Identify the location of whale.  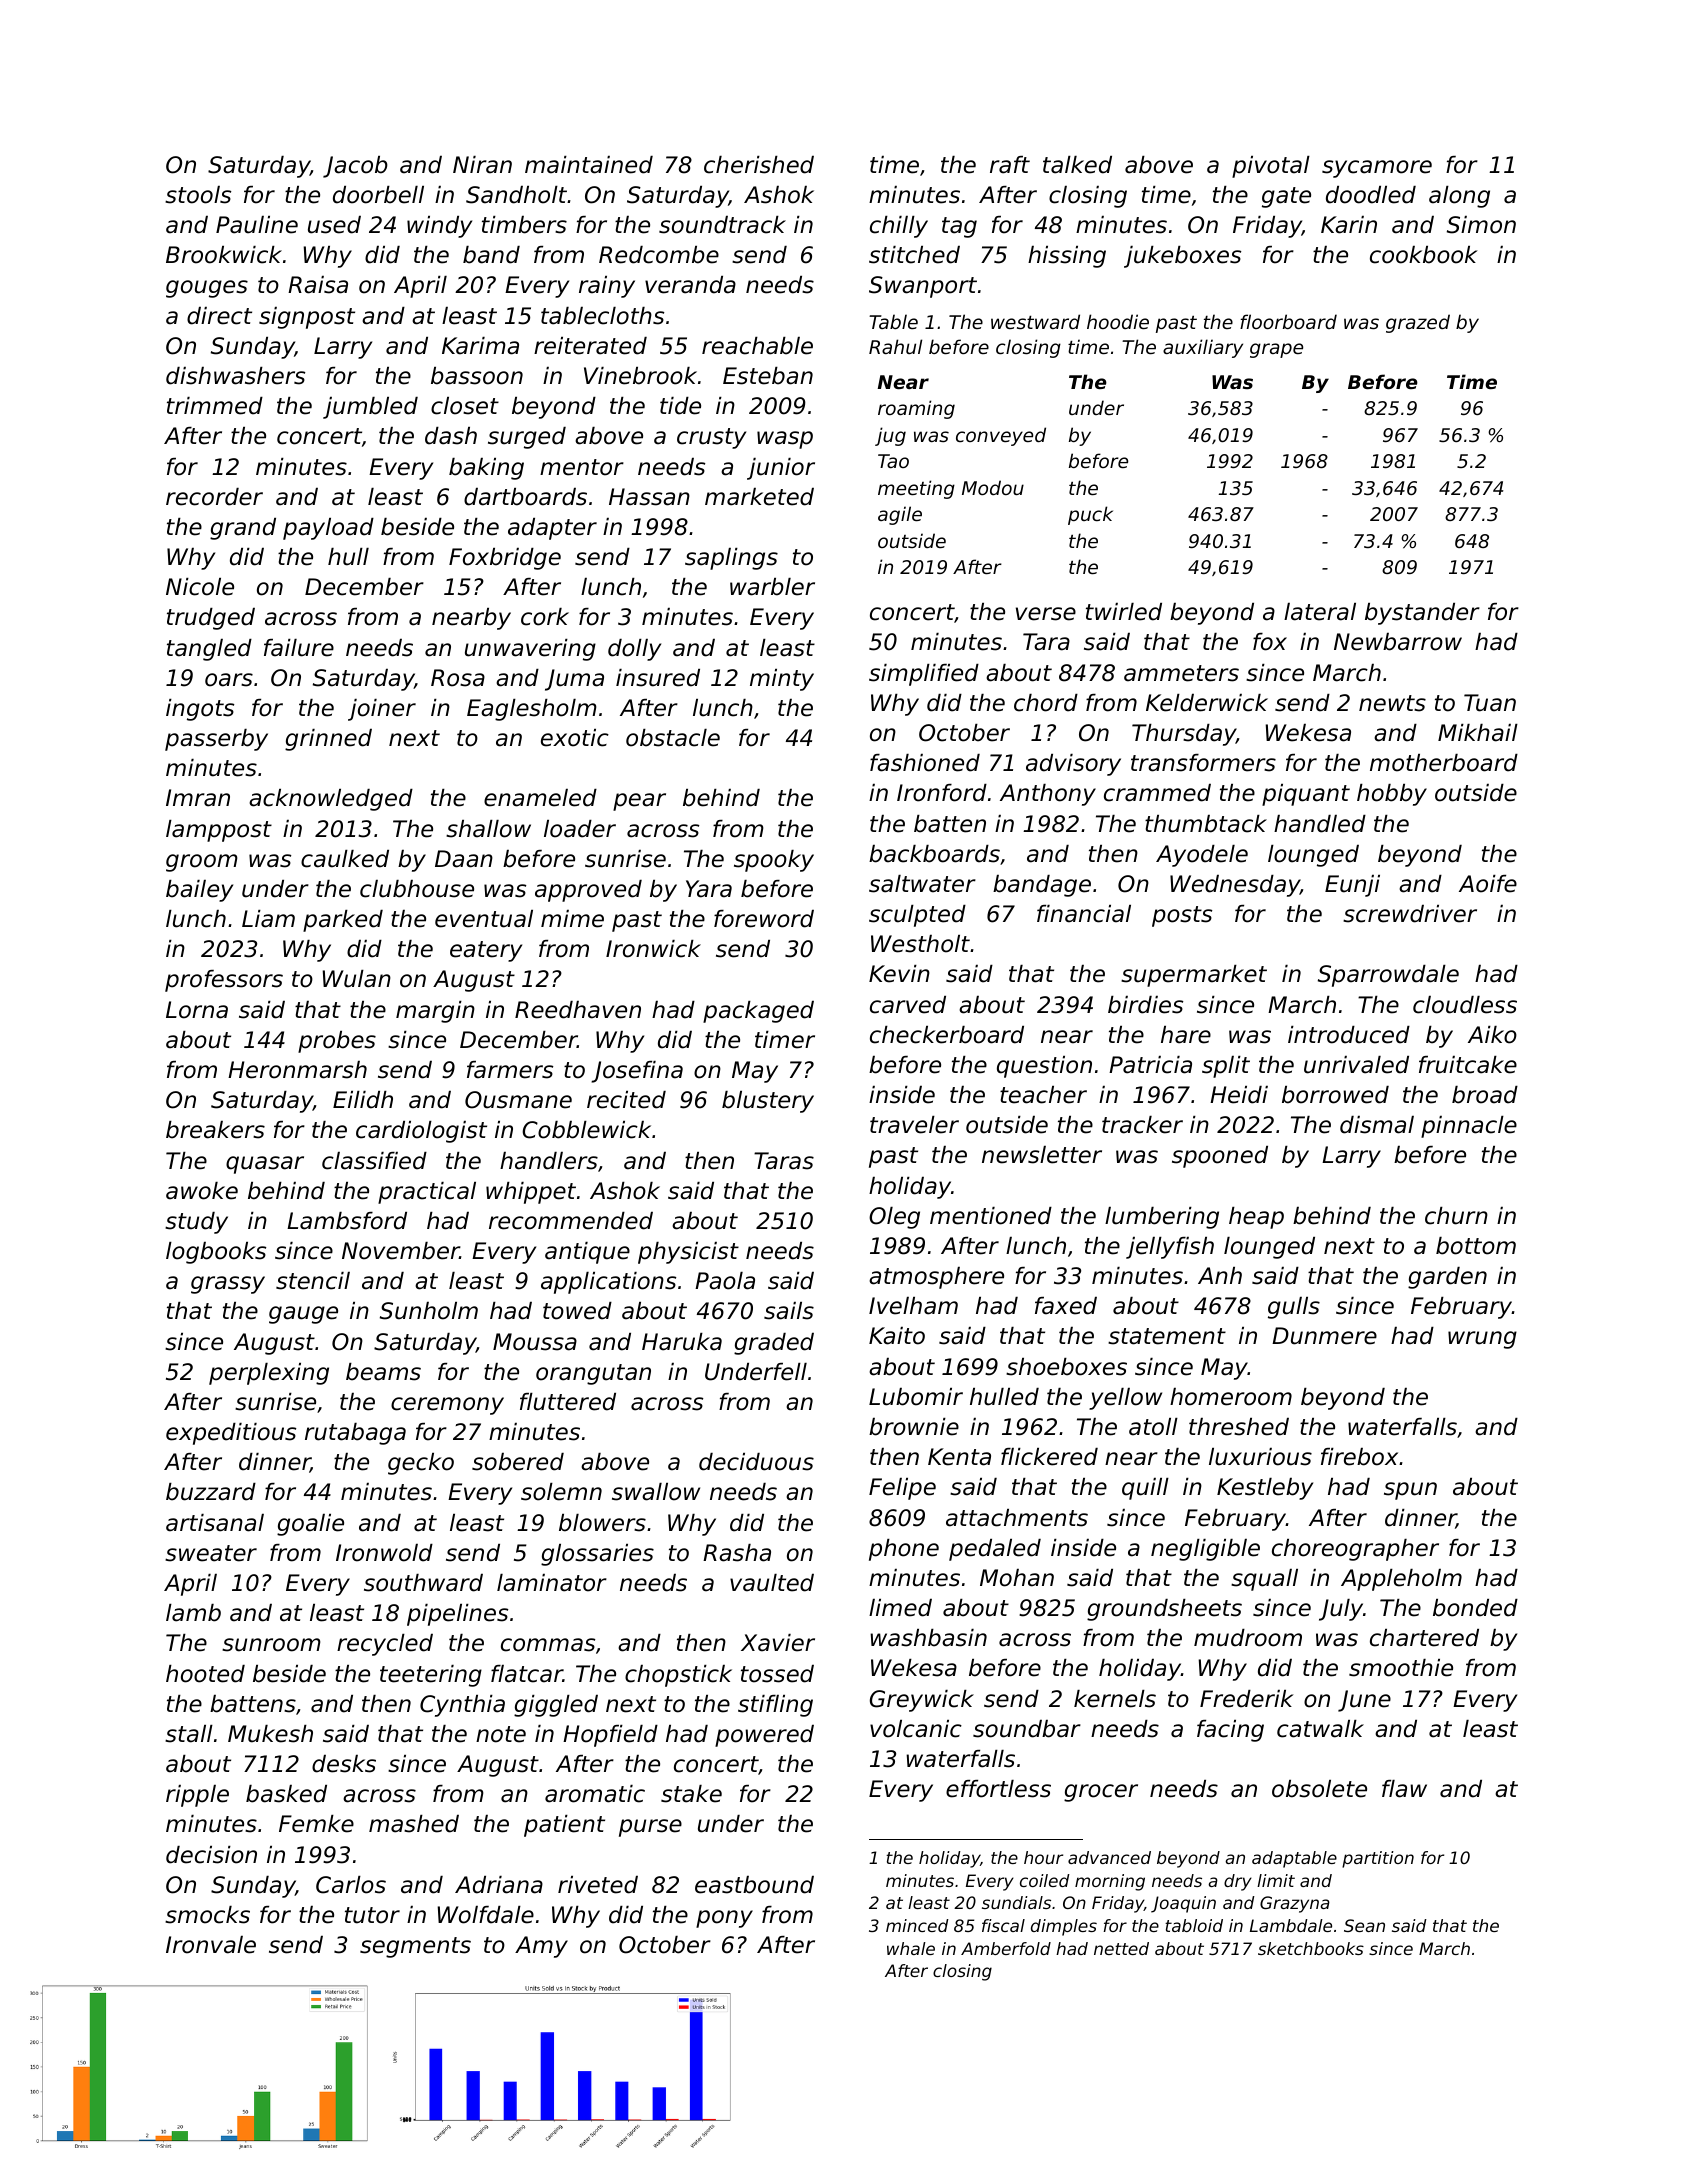
(911, 1948).
